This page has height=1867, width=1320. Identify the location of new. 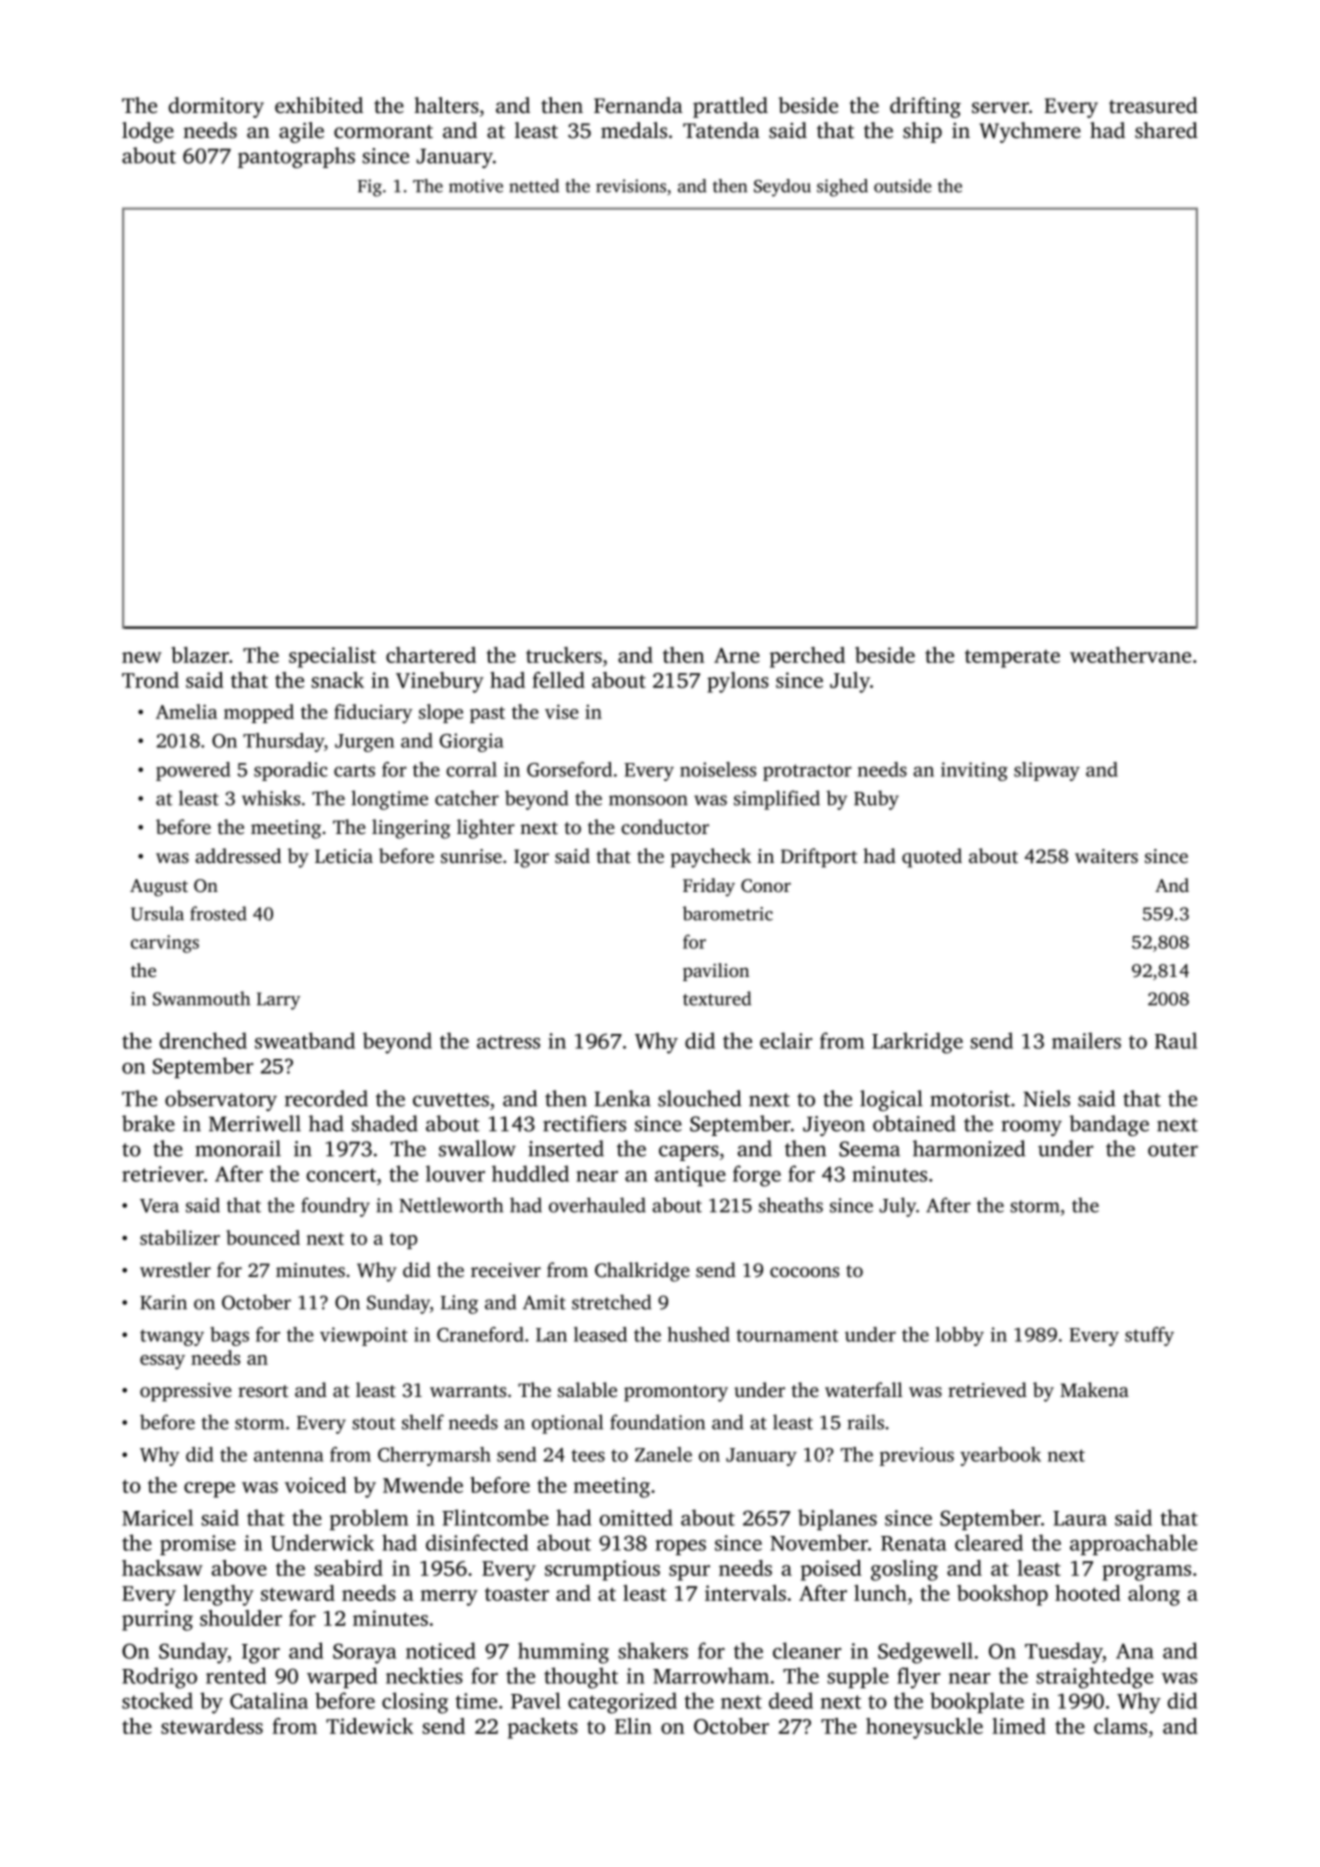
(142, 657).
